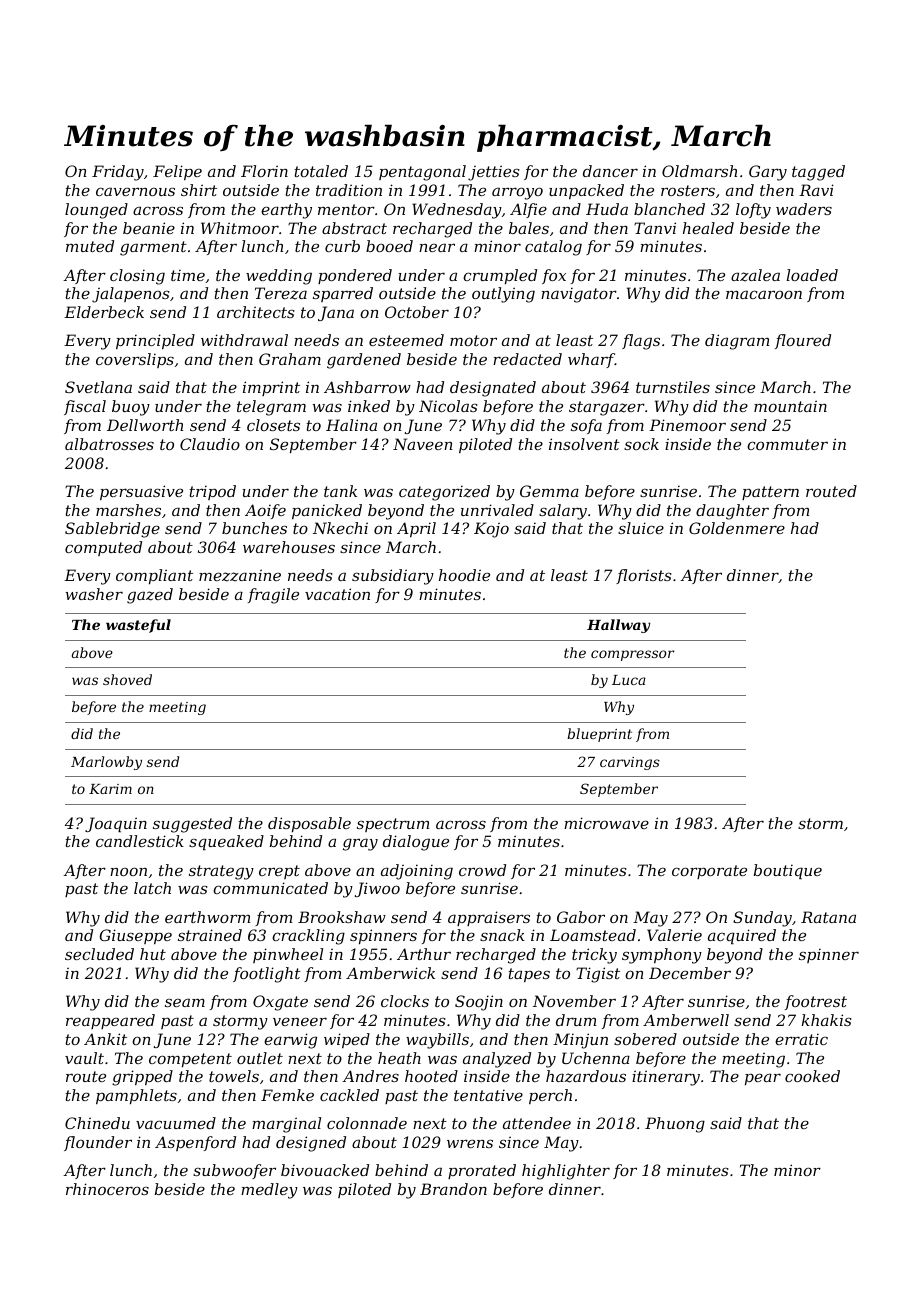  I want to click on shoved, so click(127, 679).
